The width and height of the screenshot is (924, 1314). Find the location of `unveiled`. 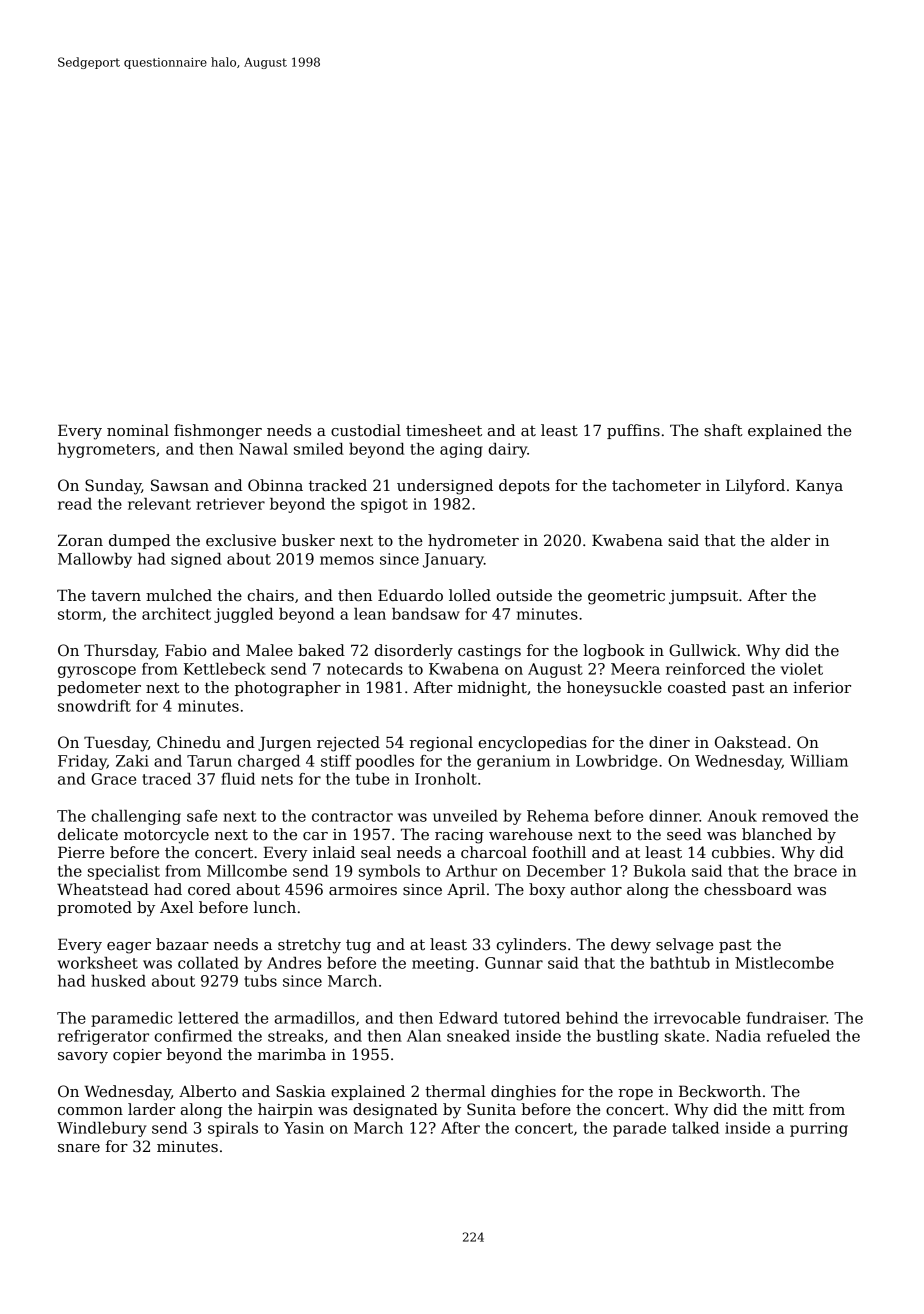

unveiled is located at coordinates (465, 816).
